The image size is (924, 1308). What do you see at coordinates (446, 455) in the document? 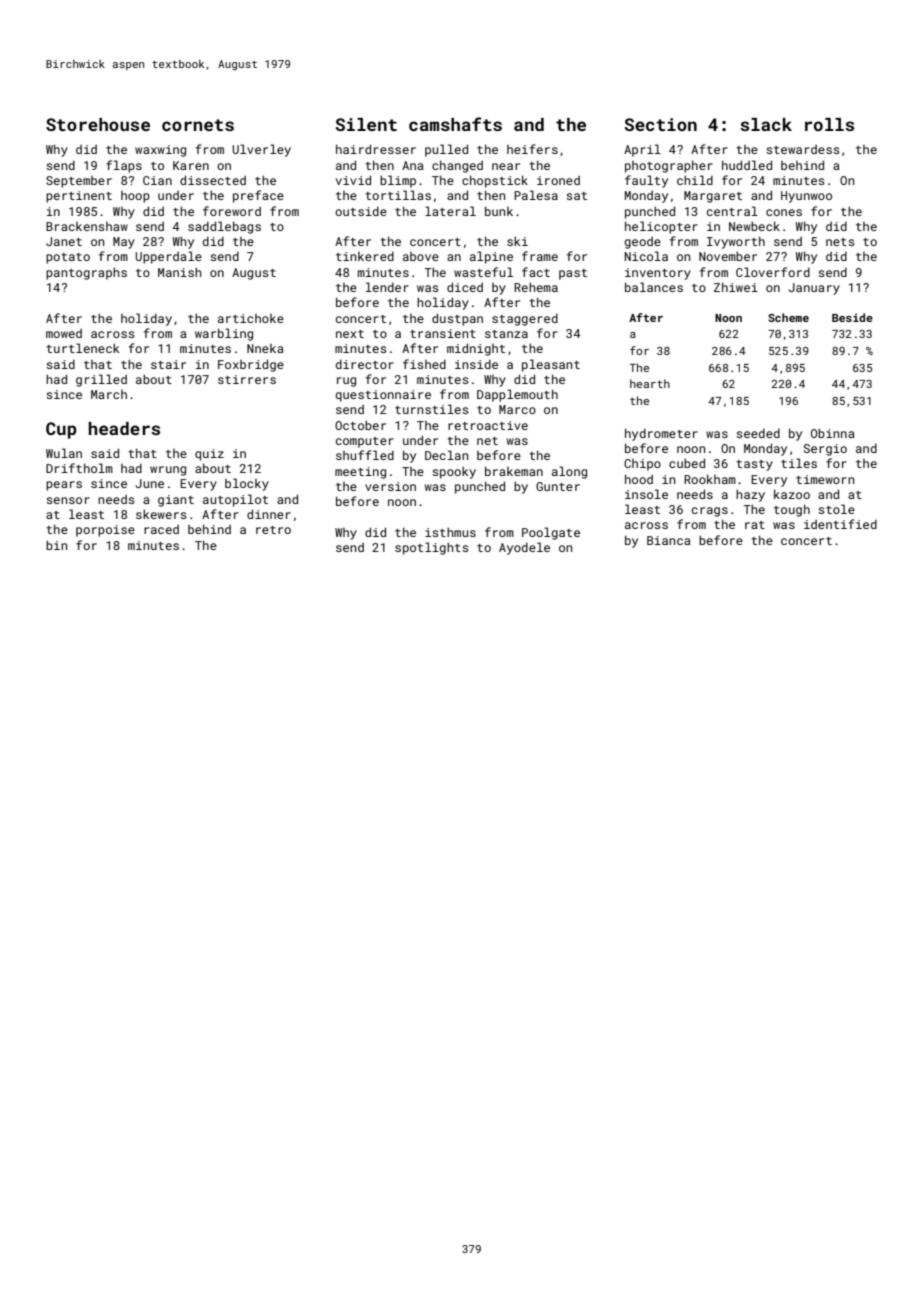
I see `Declan` at bounding box center [446, 455].
